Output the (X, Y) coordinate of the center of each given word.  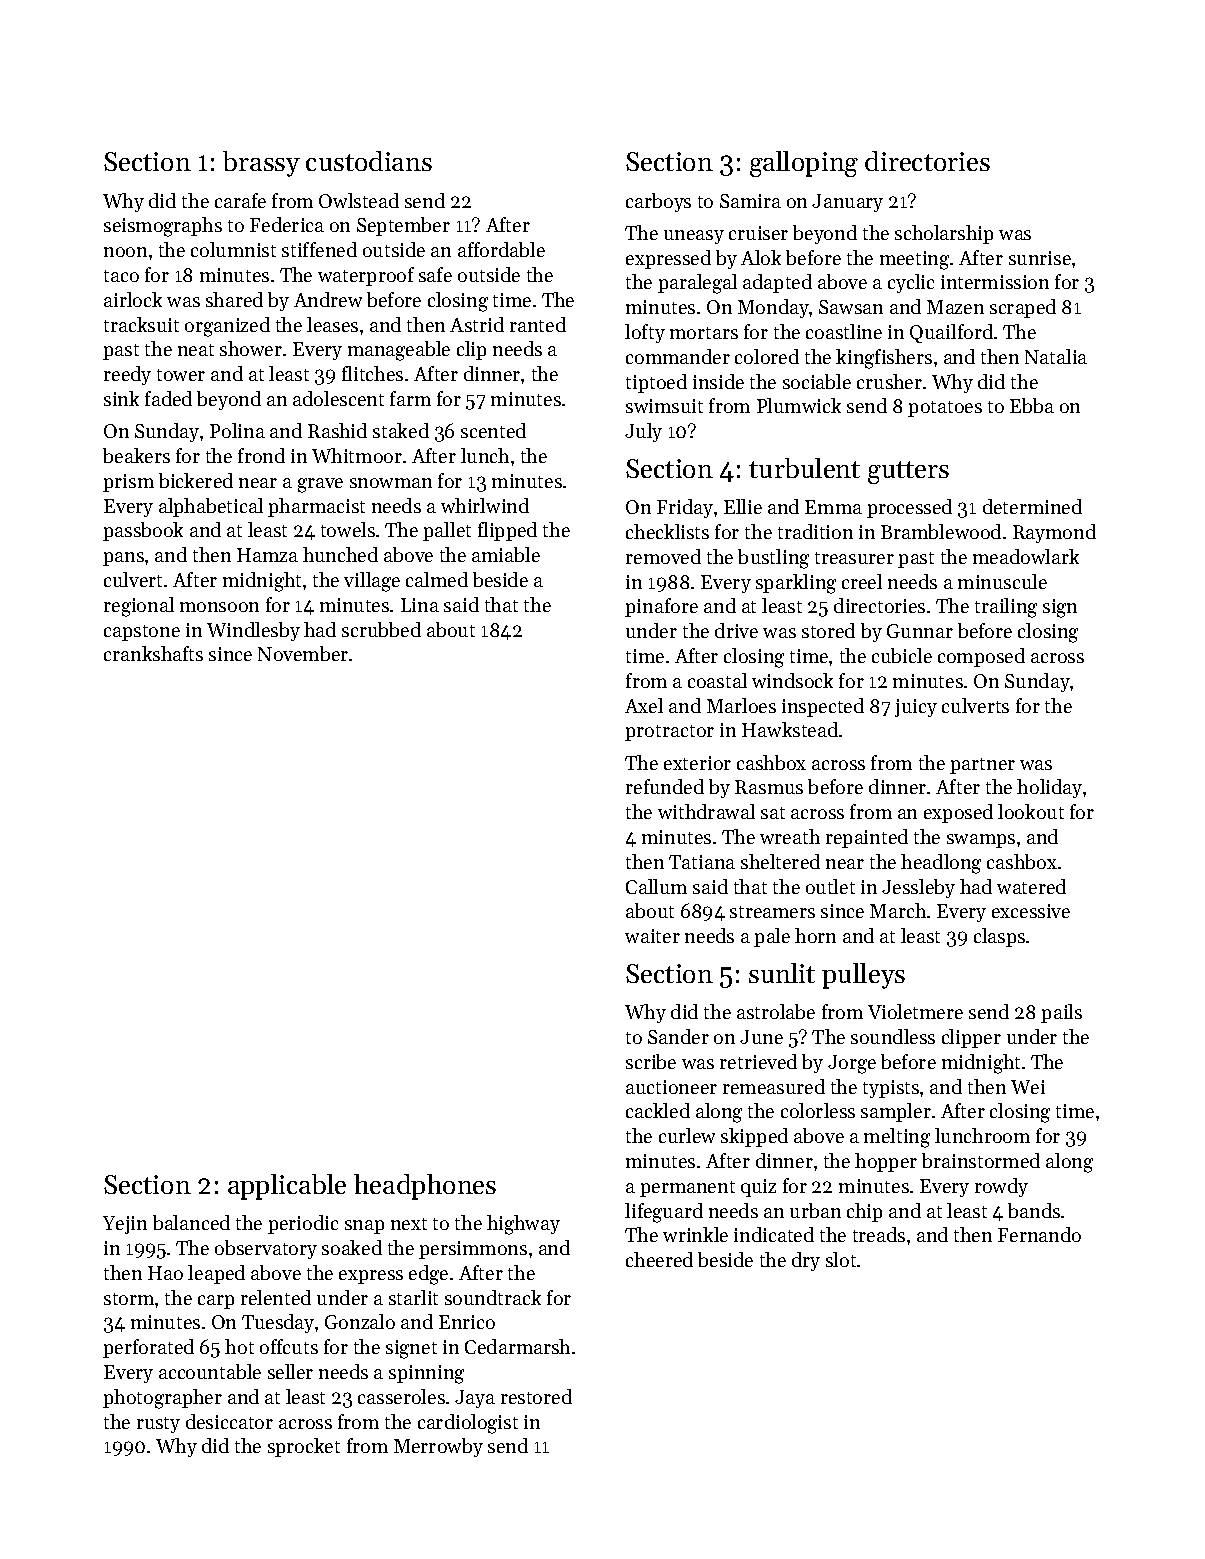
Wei (1028, 1087)
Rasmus (769, 787)
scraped (1023, 308)
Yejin (125, 1225)
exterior (697, 763)
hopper (886, 1162)
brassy (261, 164)
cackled (658, 1110)
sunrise (1040, 258)
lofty (645, 333)
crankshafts (153, 653)
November (303, 653)
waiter (652, 936)
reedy (127, 375)
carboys (658, 202)
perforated (148, 1348)
